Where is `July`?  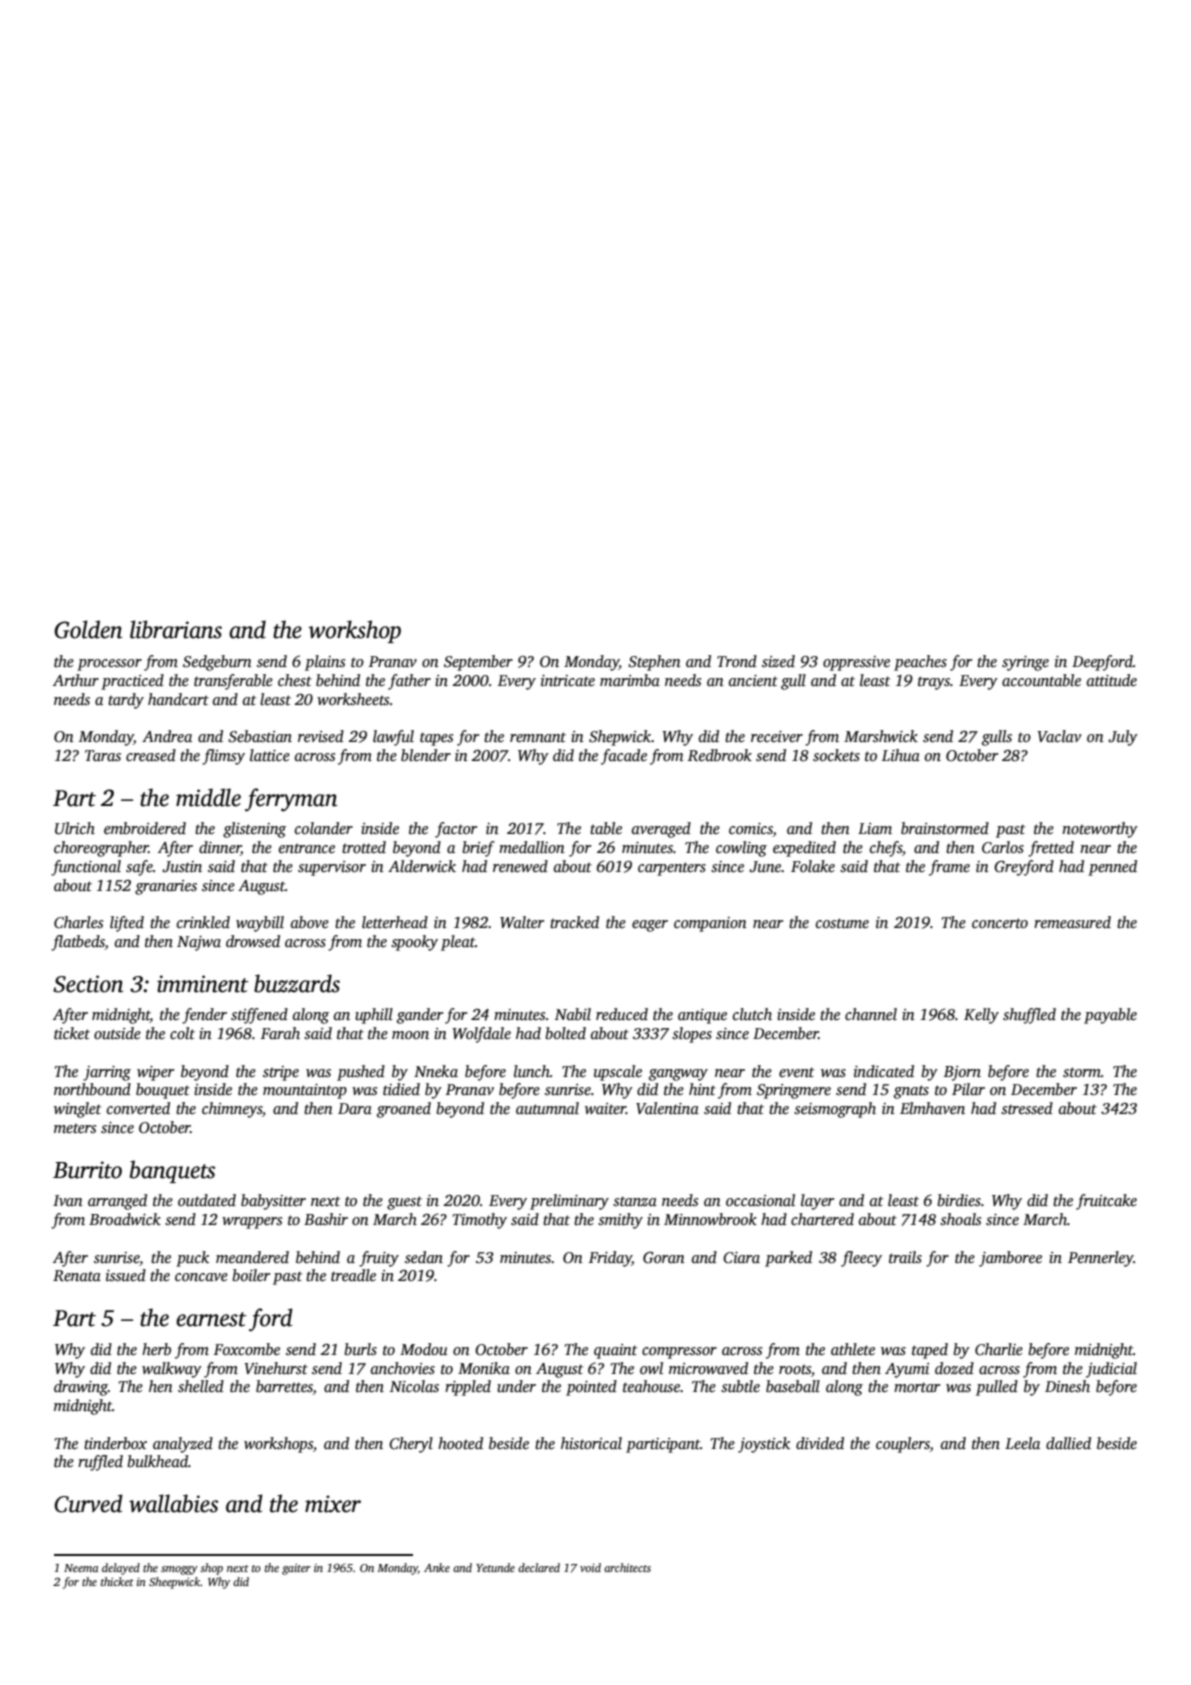 July is located at coordinates (1123, 738).
